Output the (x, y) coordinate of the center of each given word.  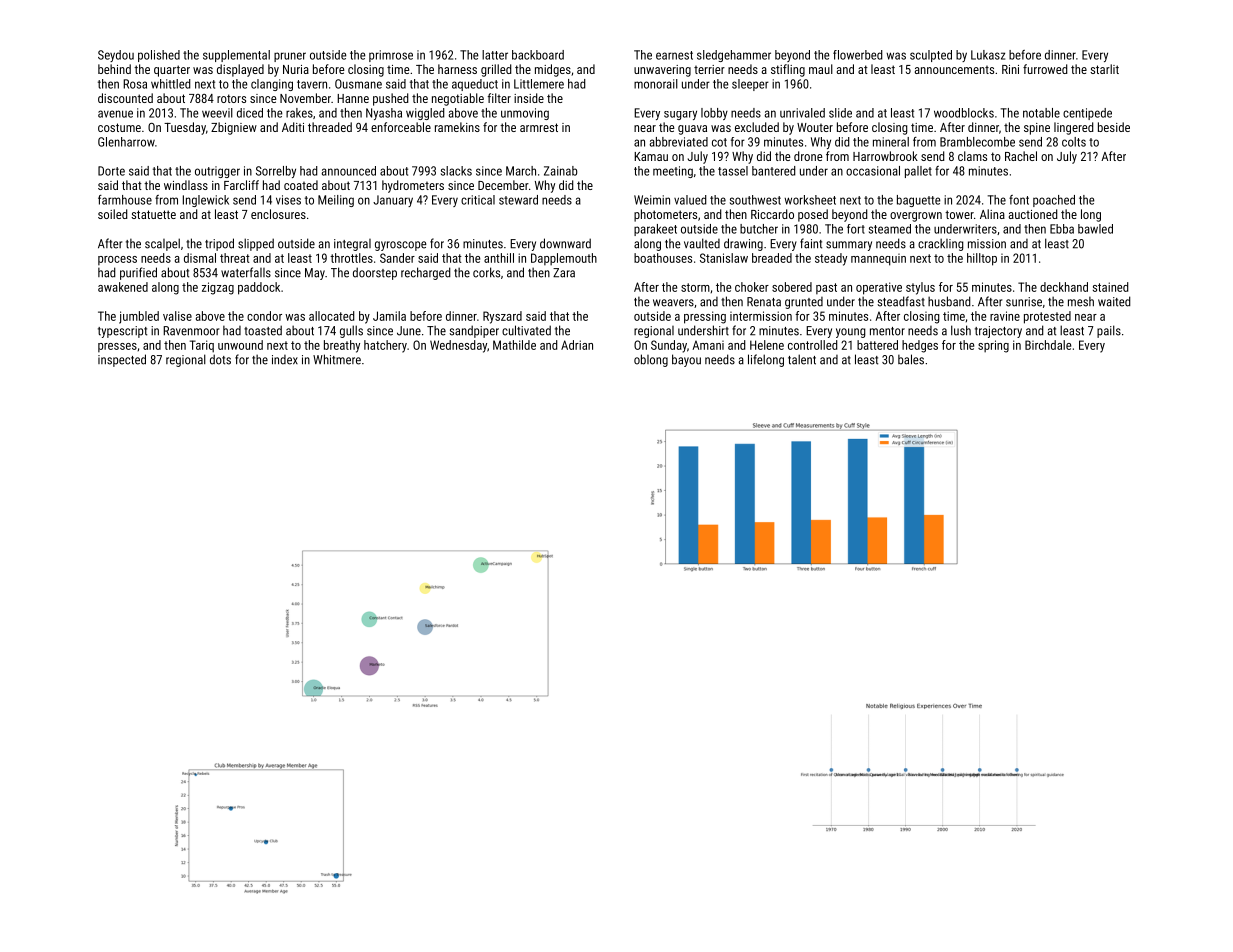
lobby (714, 114)
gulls (351, 331)
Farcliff (241, 185)
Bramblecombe (977, 142)
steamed (890, 229)
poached (1054, 201)
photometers (665, 215)
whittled (171, 84)
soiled (113, 214)
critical (478, 200)
